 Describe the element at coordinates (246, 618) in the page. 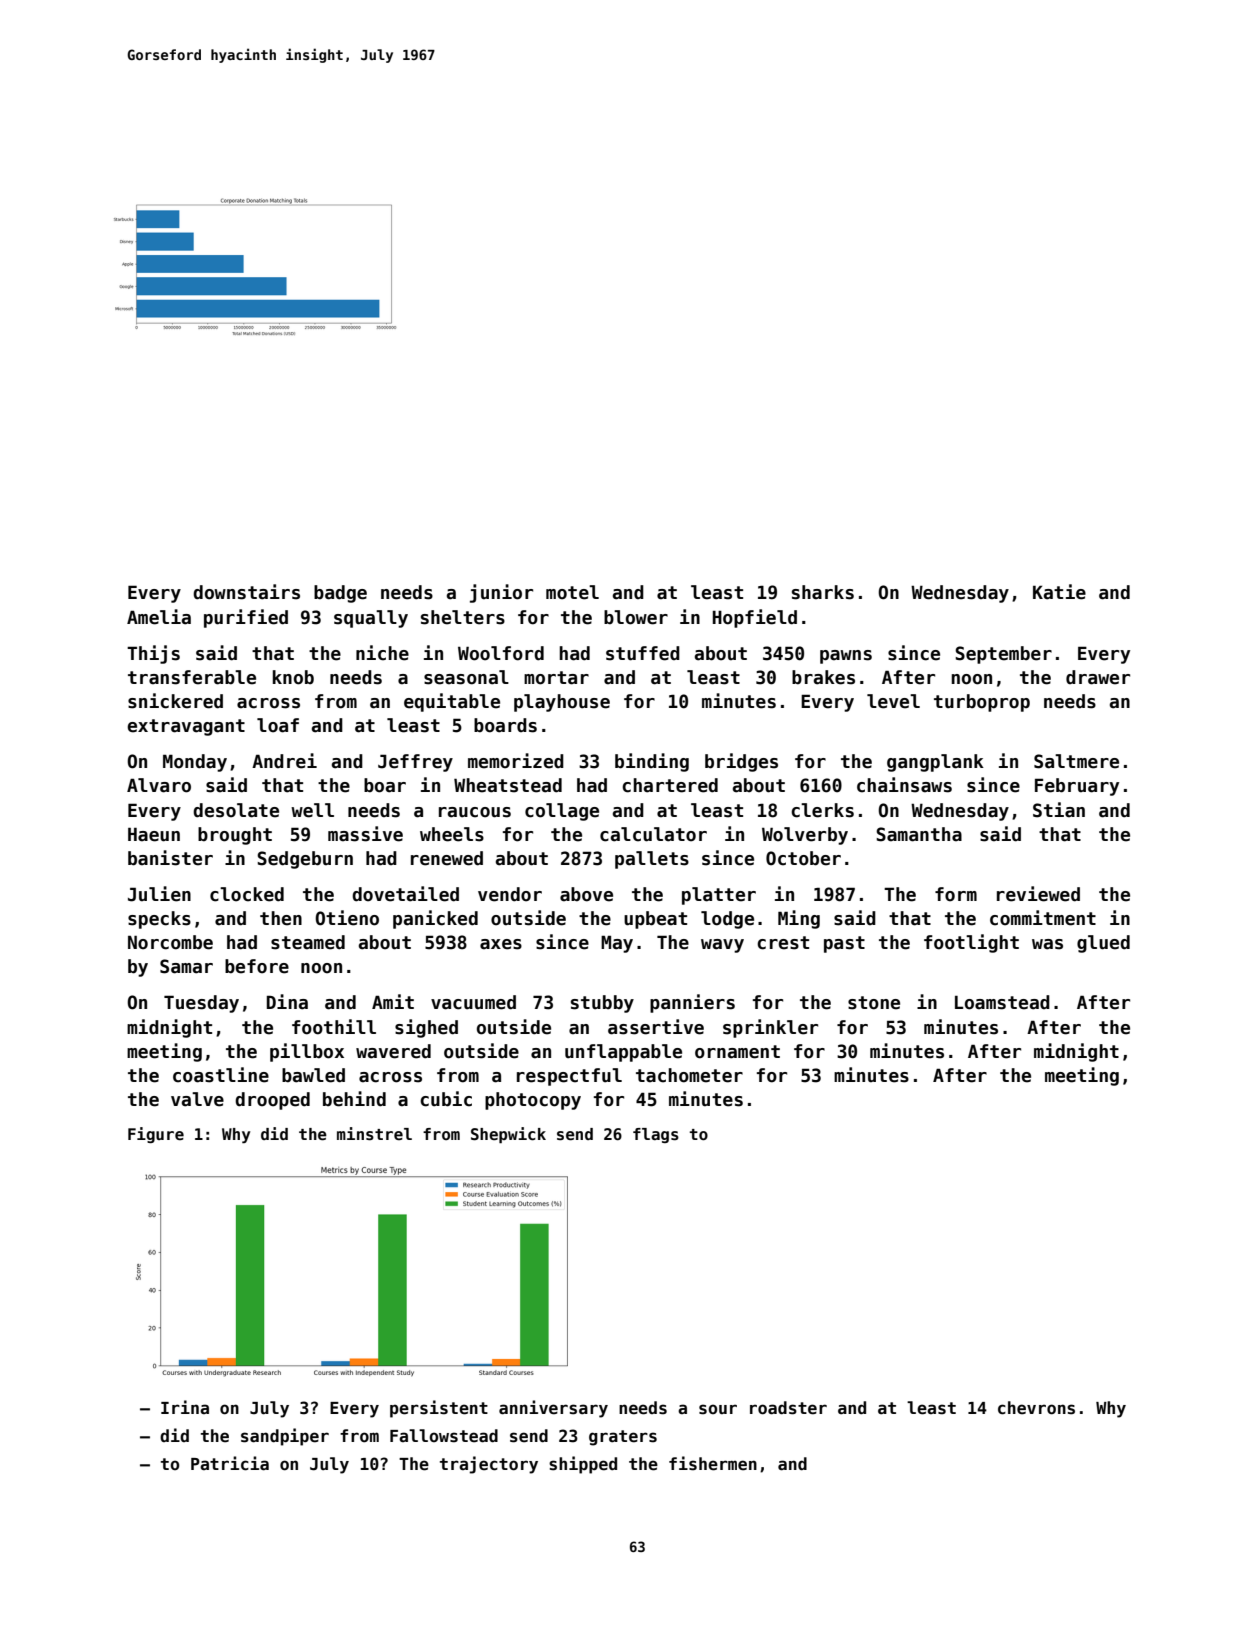

I see `purified` at that location.
